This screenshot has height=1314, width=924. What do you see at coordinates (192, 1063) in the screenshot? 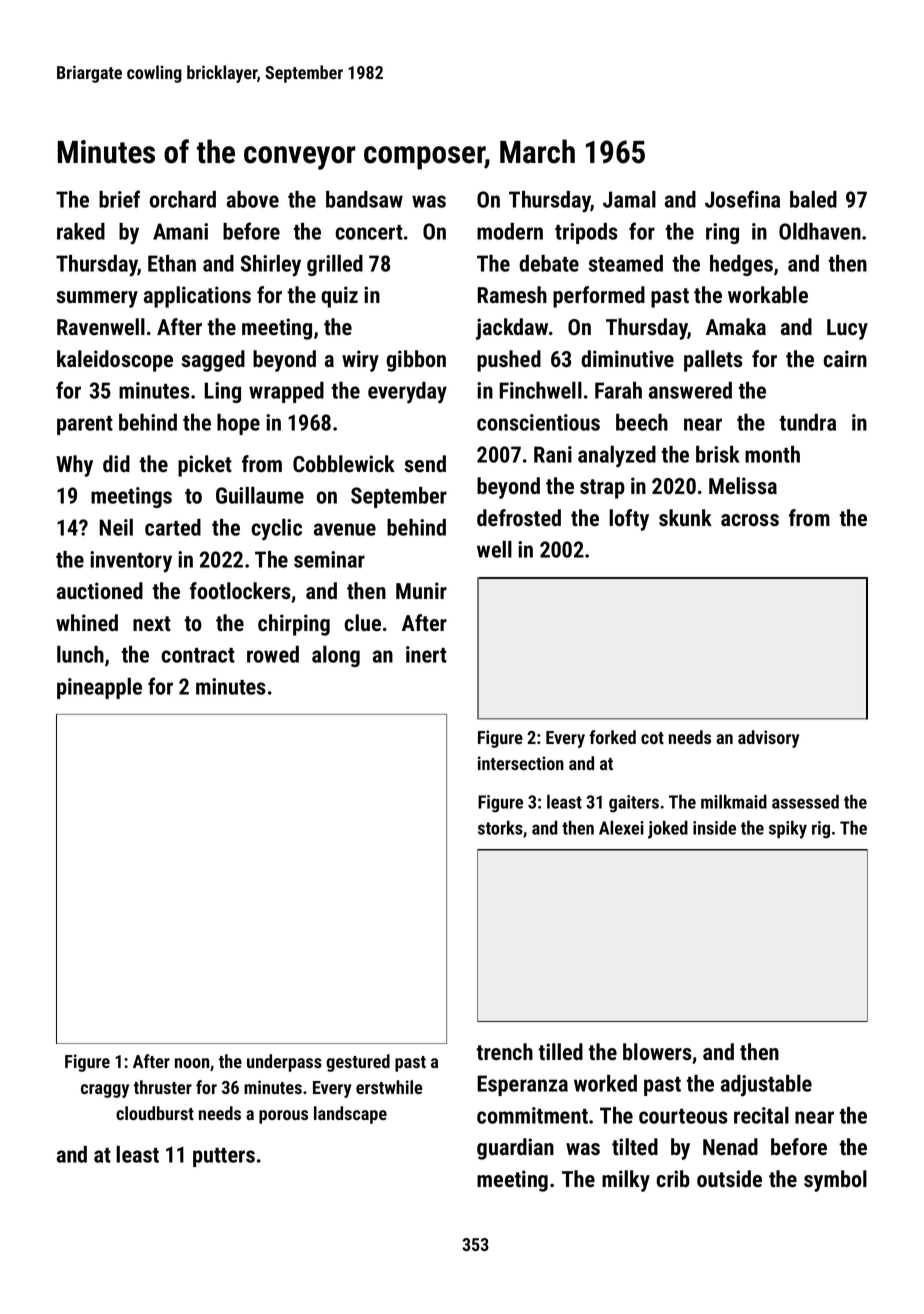
I see `noon` at bounding box center [192, 1063].
